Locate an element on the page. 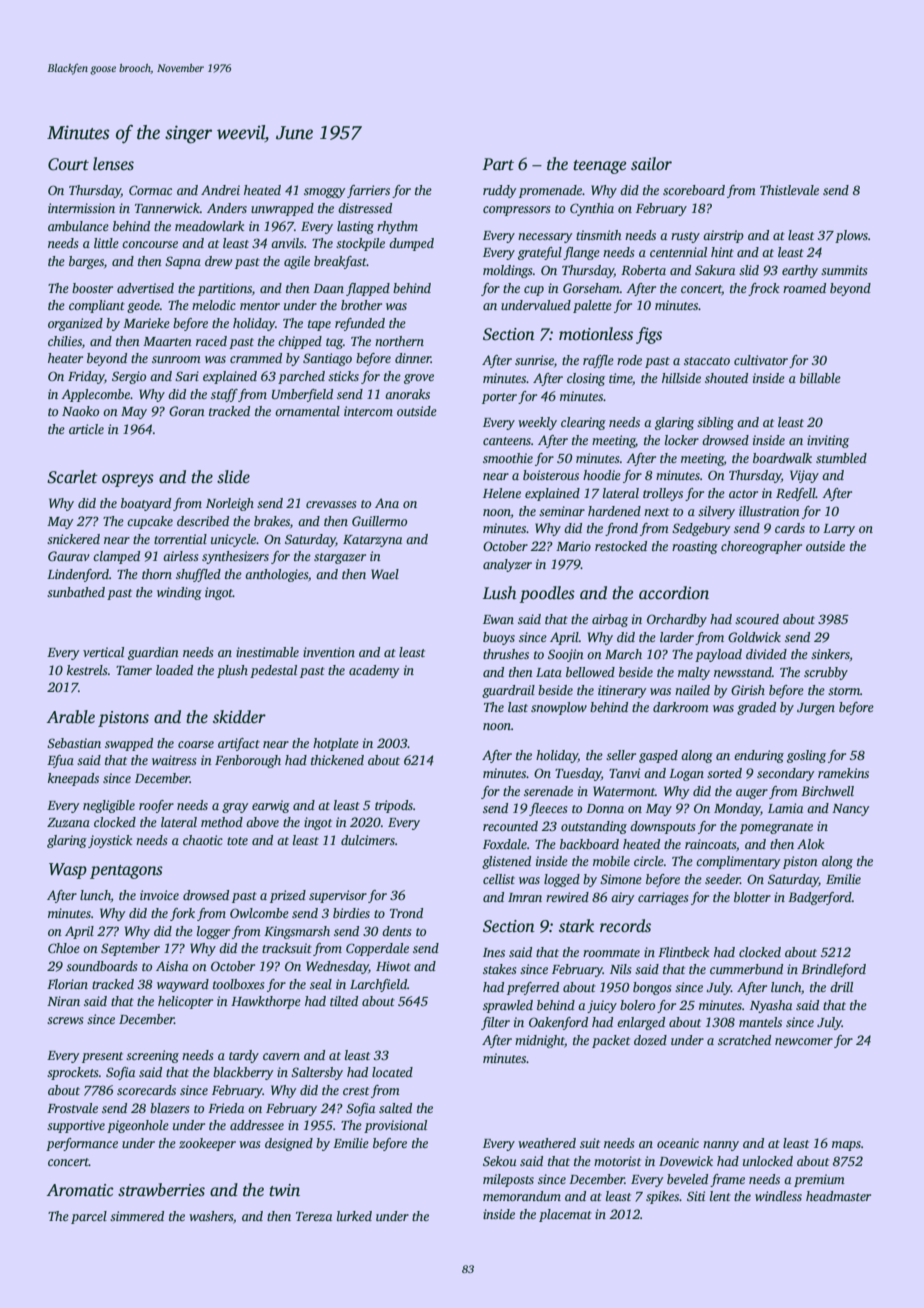  joystick is located at coordinates (110, 841).
